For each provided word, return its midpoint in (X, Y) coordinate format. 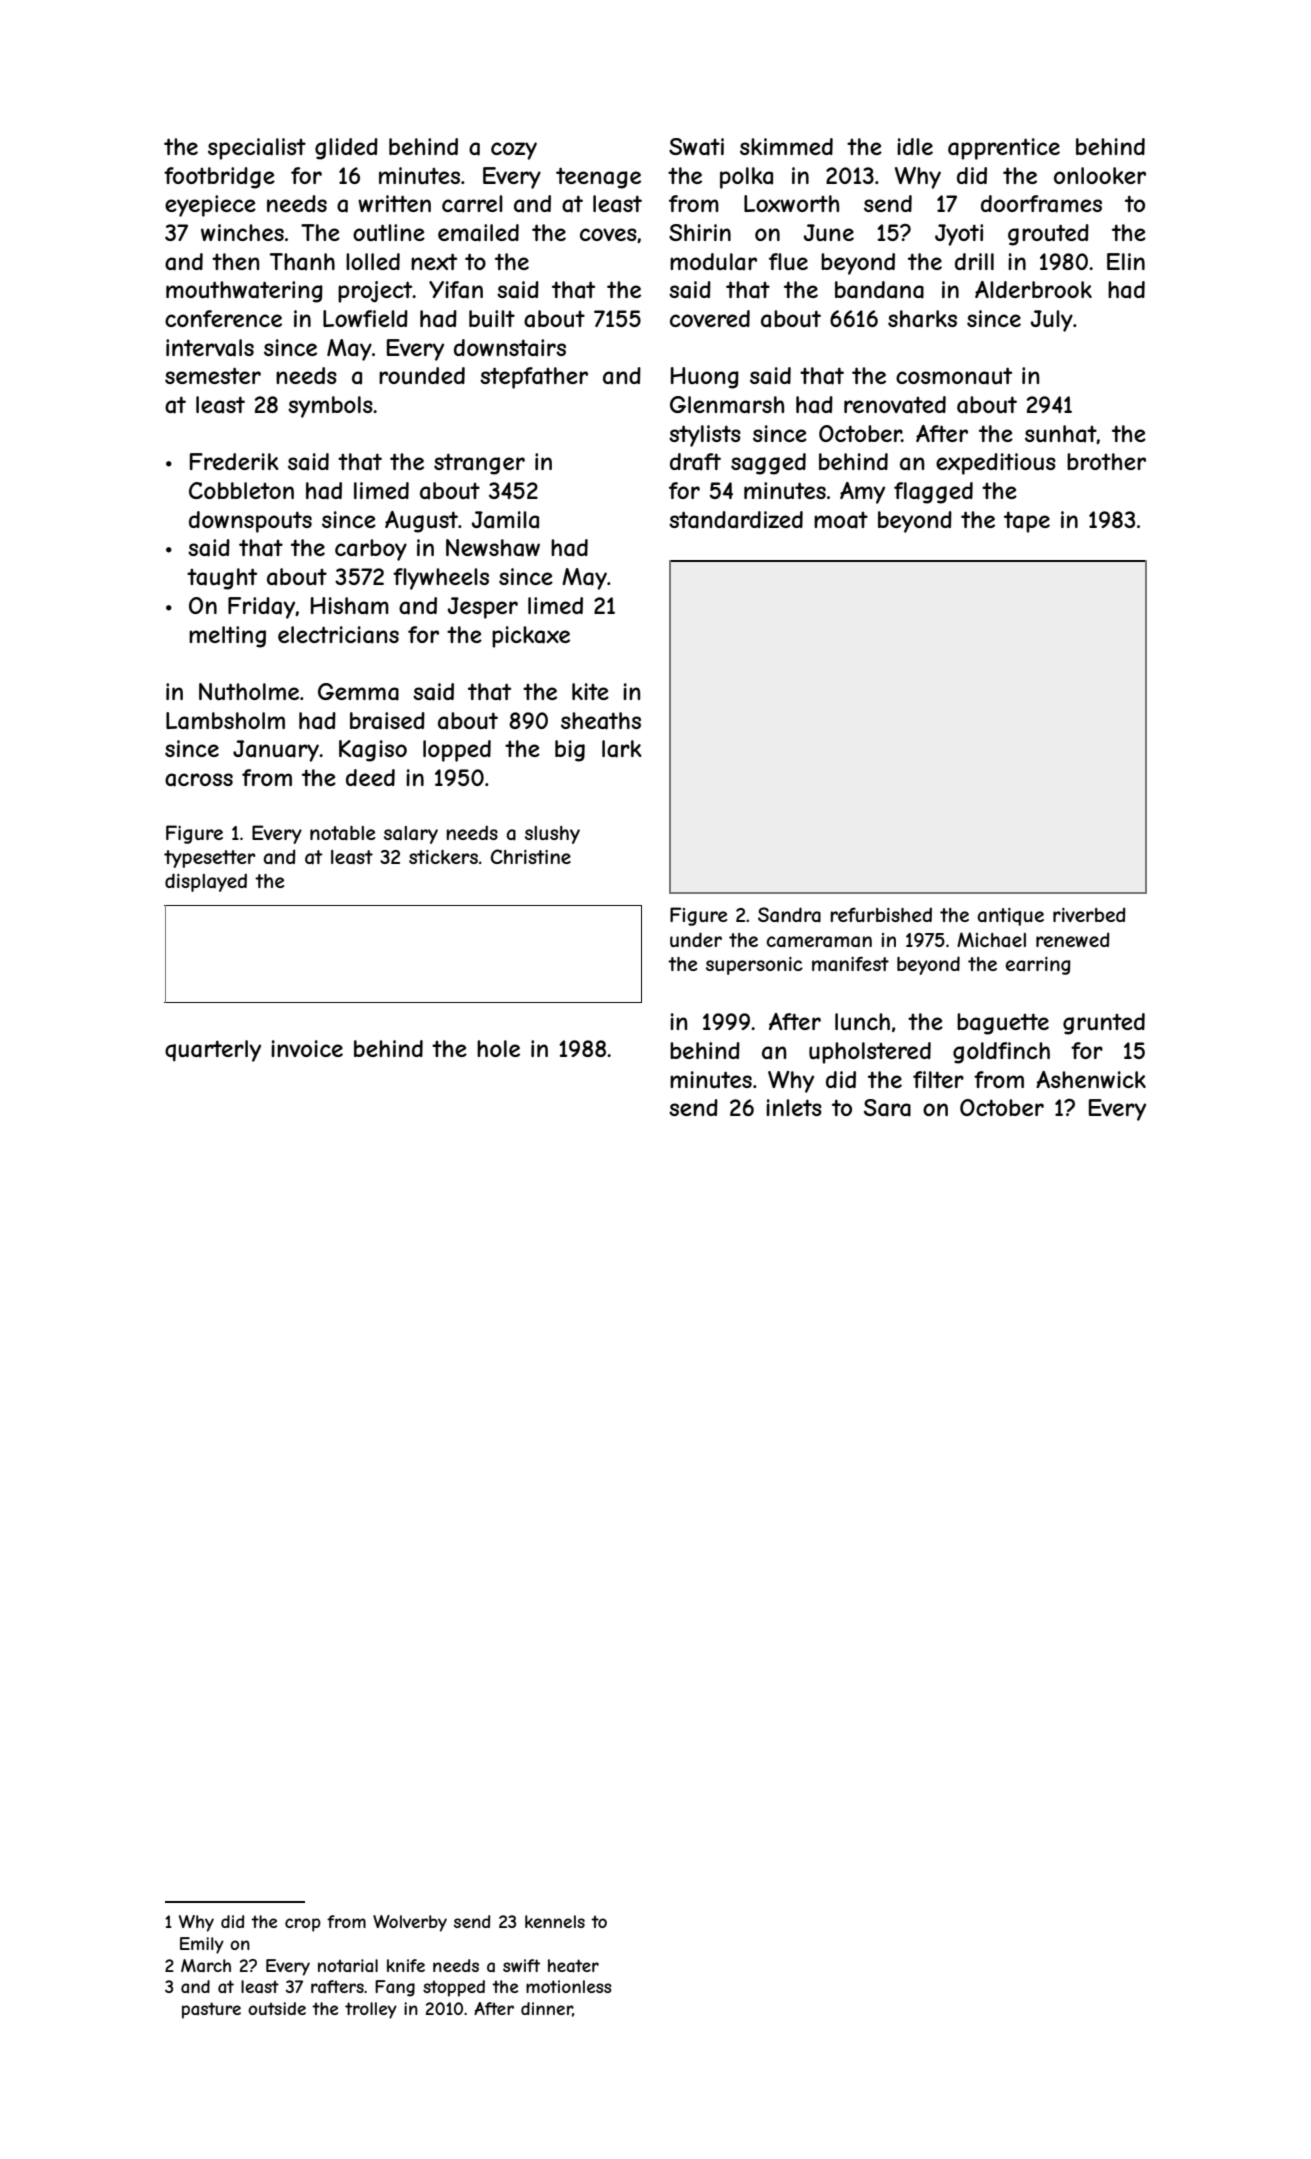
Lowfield (365, 318)
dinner (547, 2009)
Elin (1126, 261)
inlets (794, 1107)
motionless (569, 1986)
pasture (211, 2010)
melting (227, 637)
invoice (307, 1048)
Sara (887, 1108)
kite (590, 691)
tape (1027, 522)
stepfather (534, 378)
